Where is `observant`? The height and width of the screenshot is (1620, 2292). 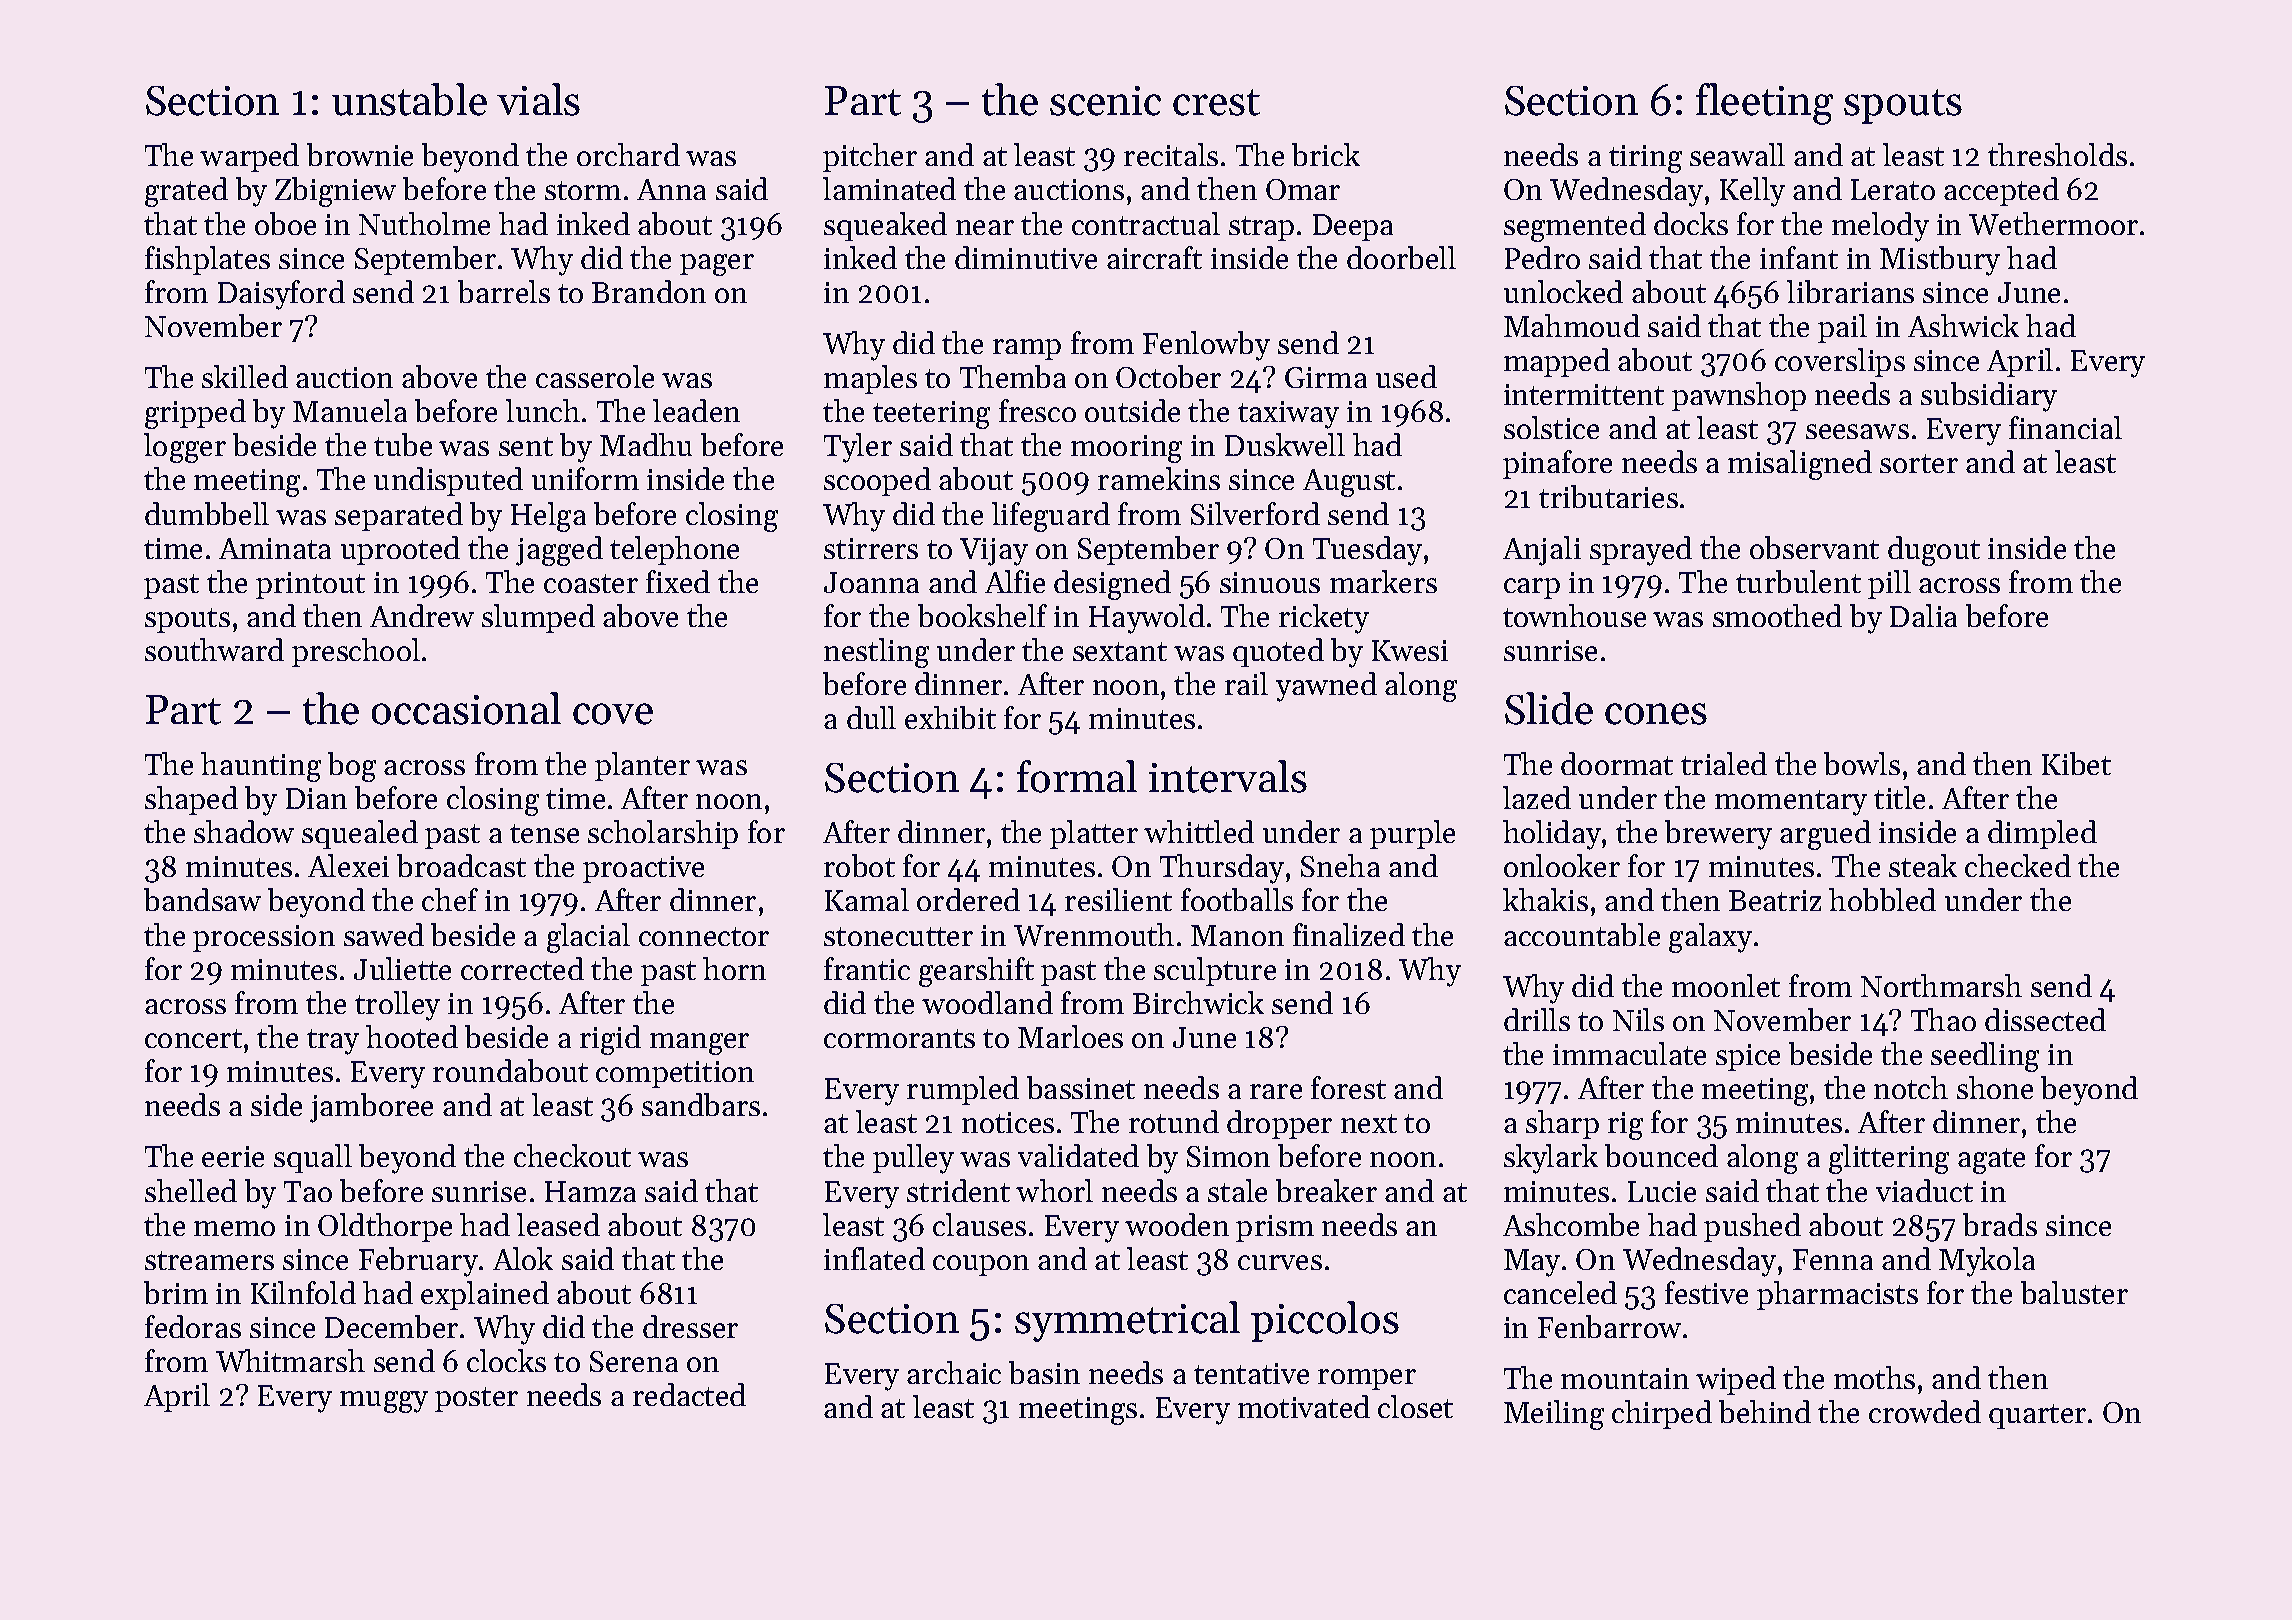 observant is located at coordinates (1814, 547).
